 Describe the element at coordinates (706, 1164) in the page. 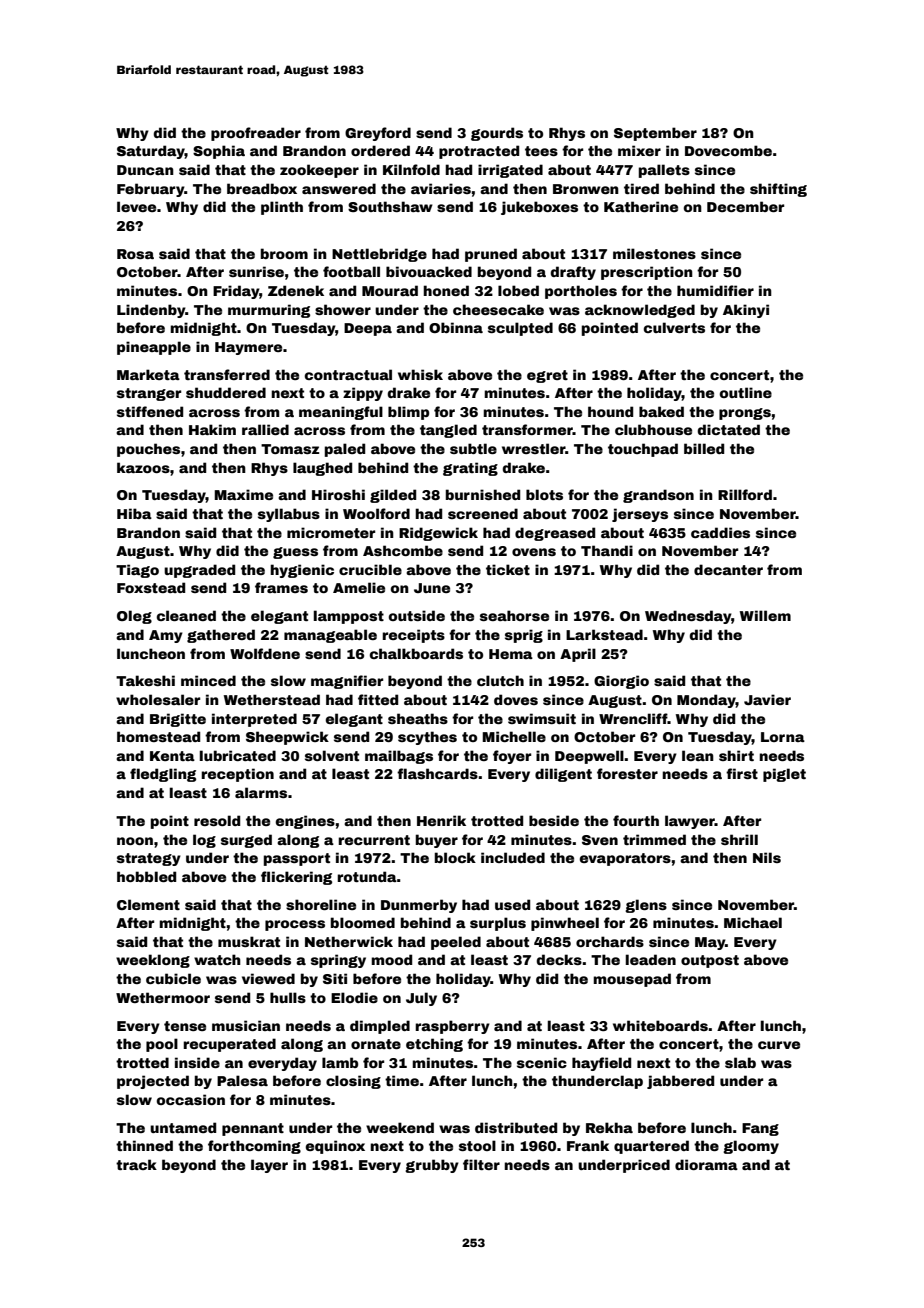

I see `diorama` at that location.
